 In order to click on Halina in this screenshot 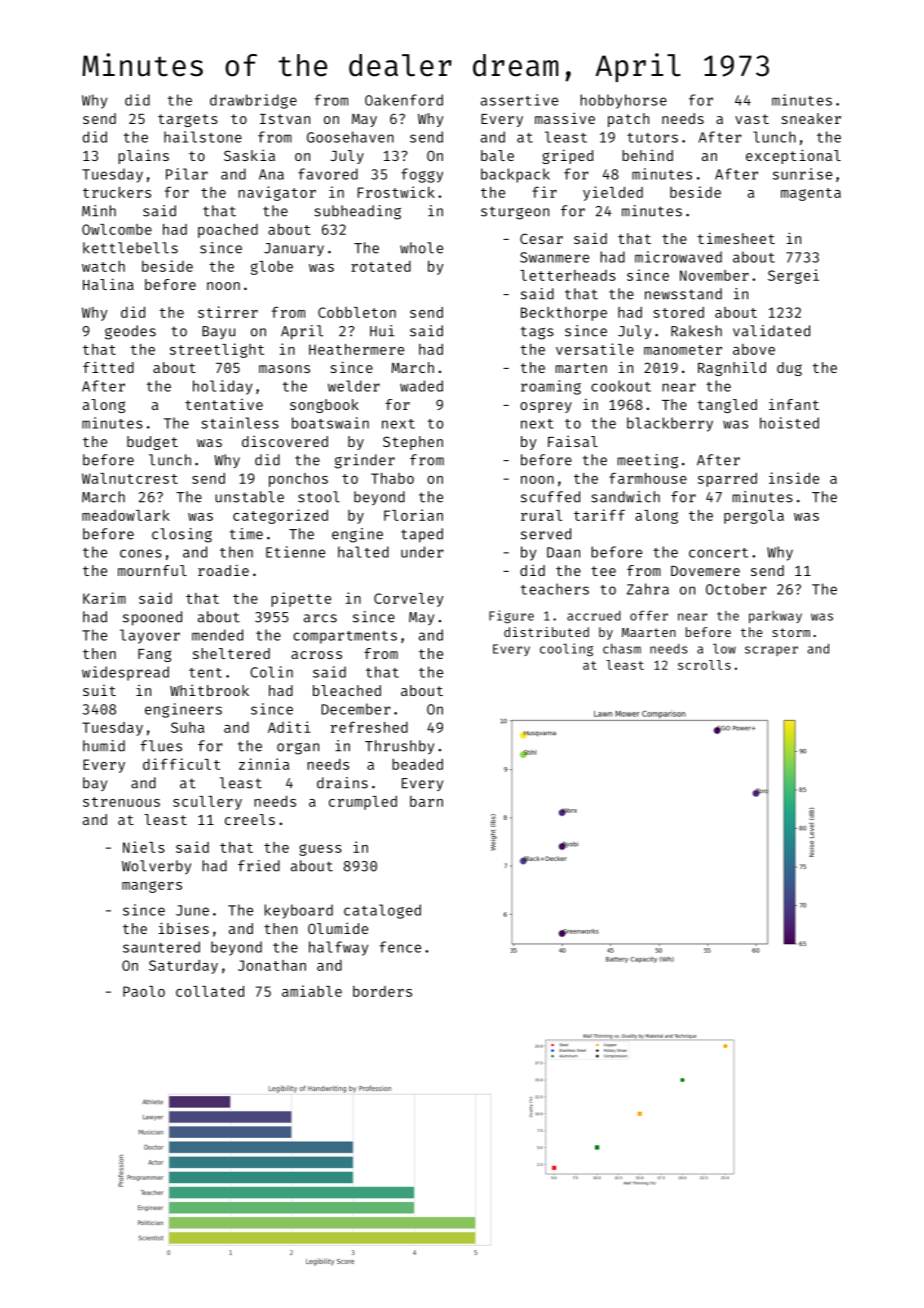, I will do `click(108, 284)`.
